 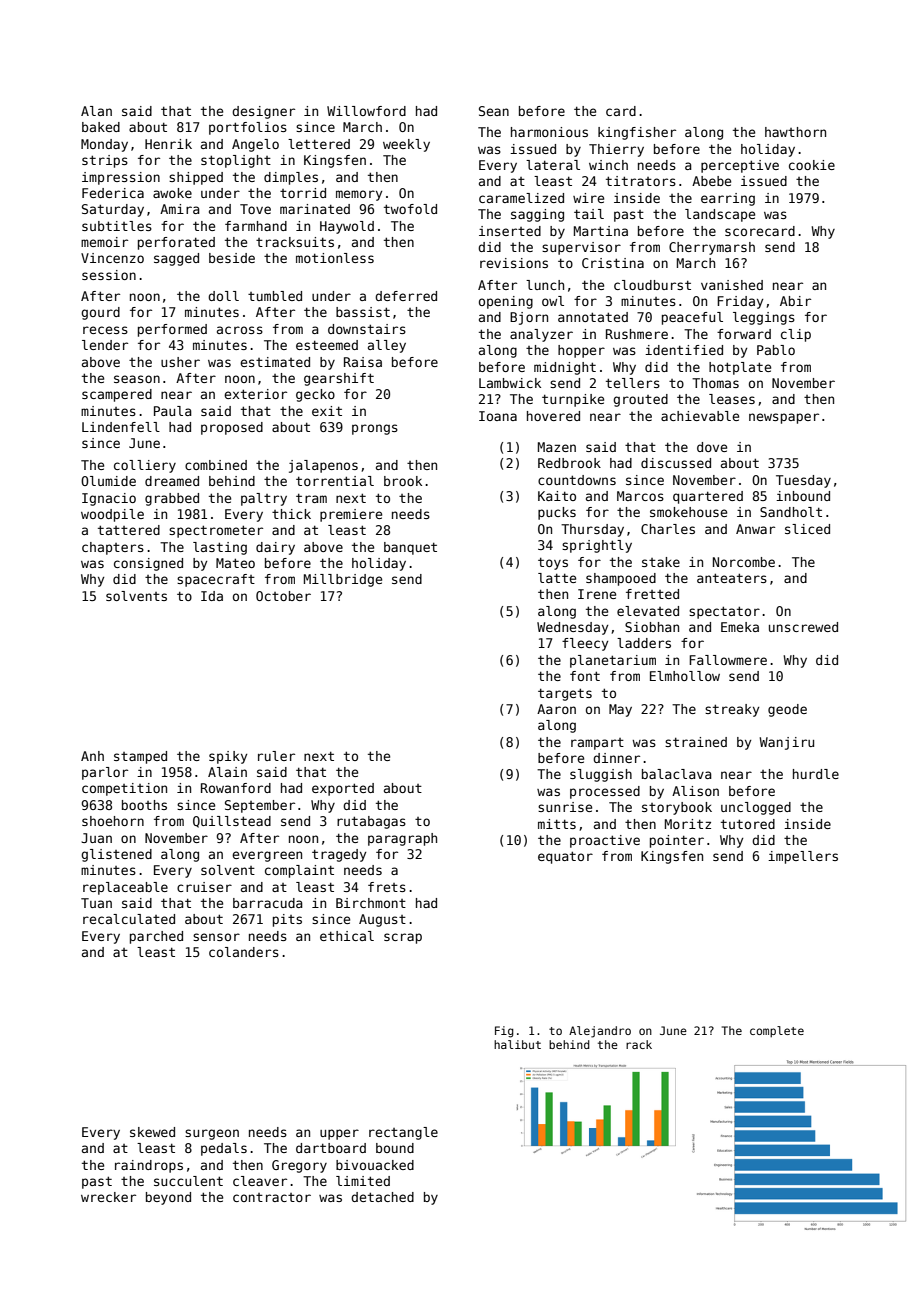 I want to click on Willowford, so click(x=366, y=111).
